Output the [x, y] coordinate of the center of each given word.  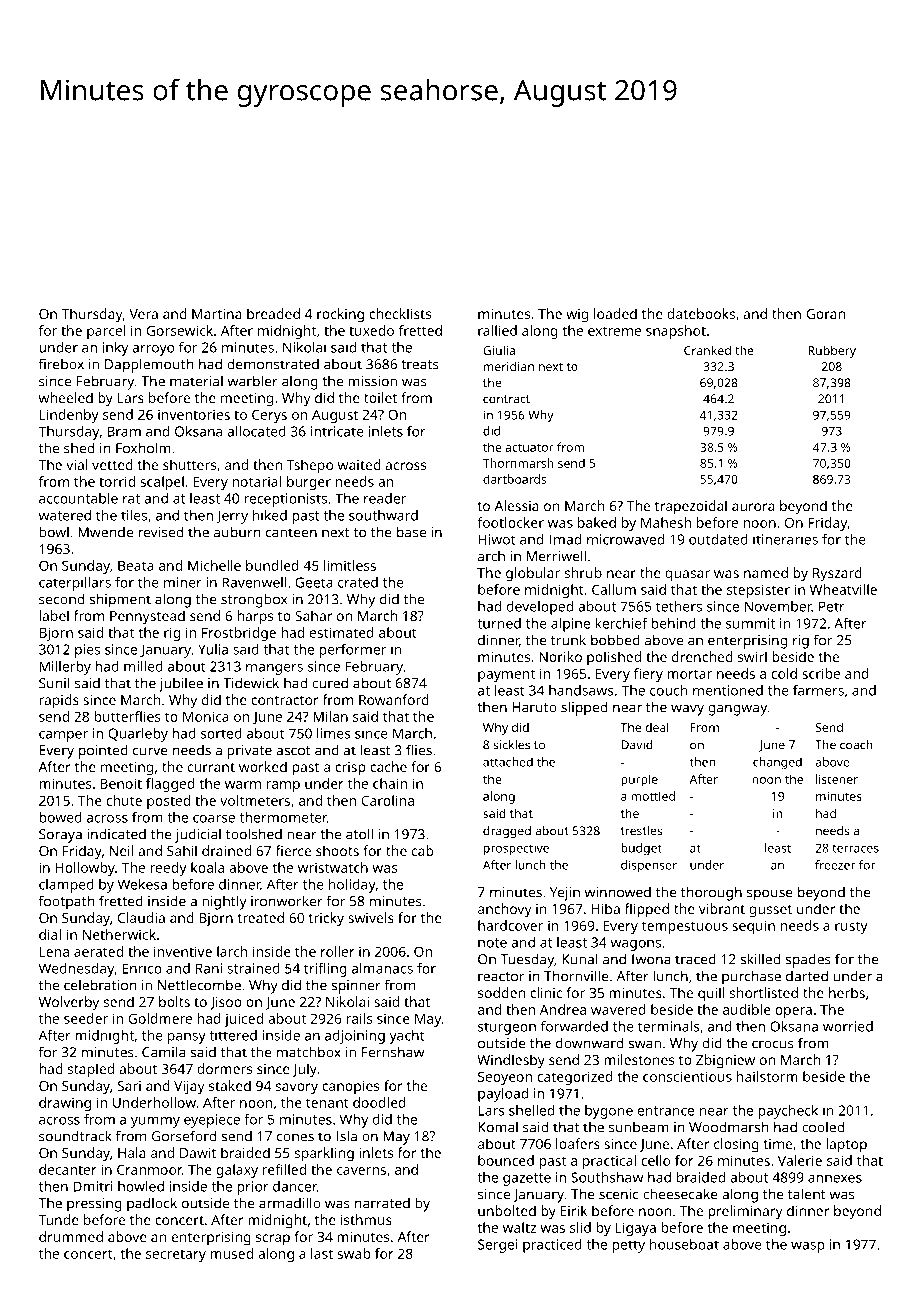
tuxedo [371, 330]
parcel [106, 332]
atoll [359, 834]
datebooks [701, 313]
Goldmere [160, 1018]
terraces [855, 848]
